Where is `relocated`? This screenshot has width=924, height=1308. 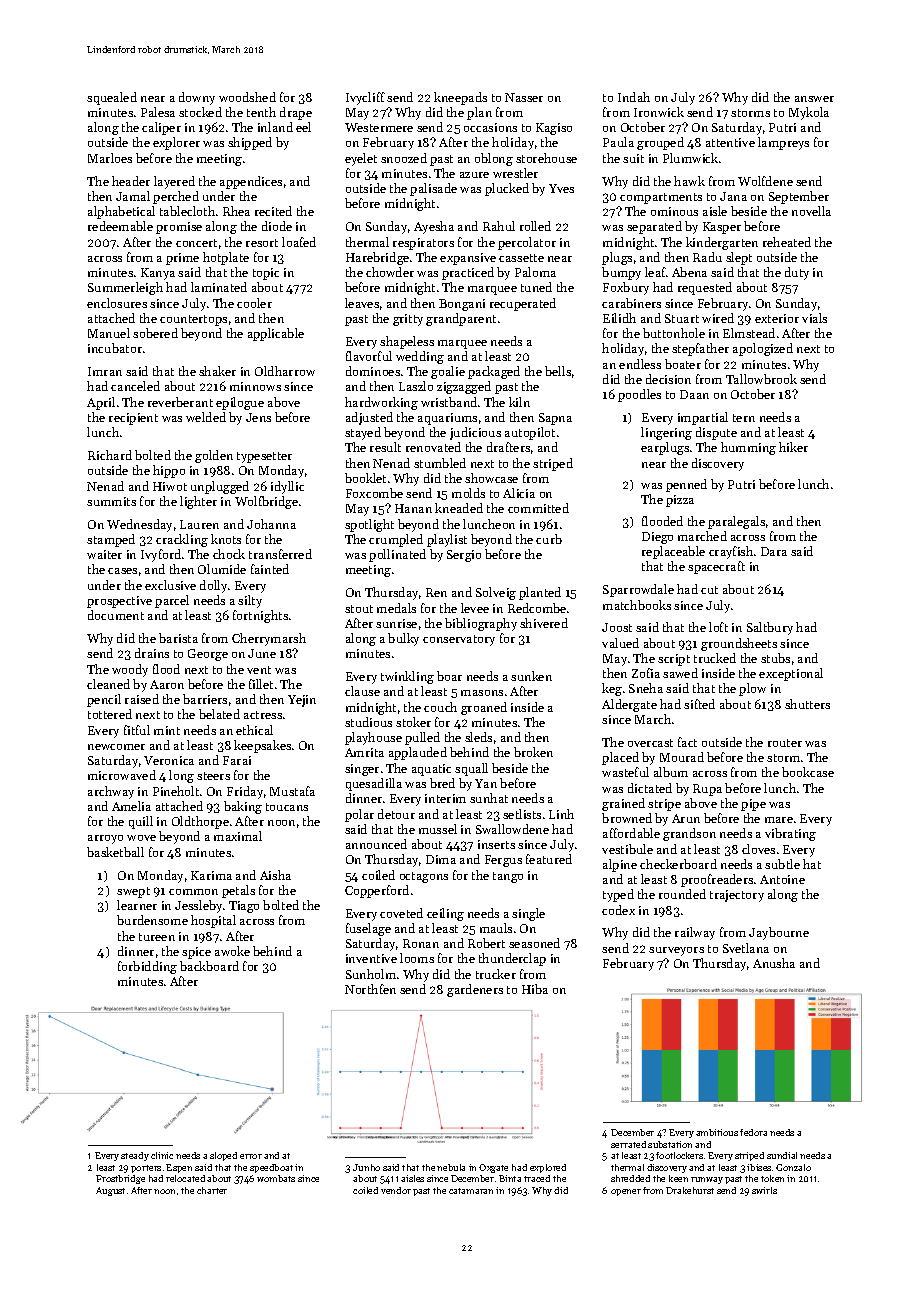 relocated is located at coordinates (185, 1178).
